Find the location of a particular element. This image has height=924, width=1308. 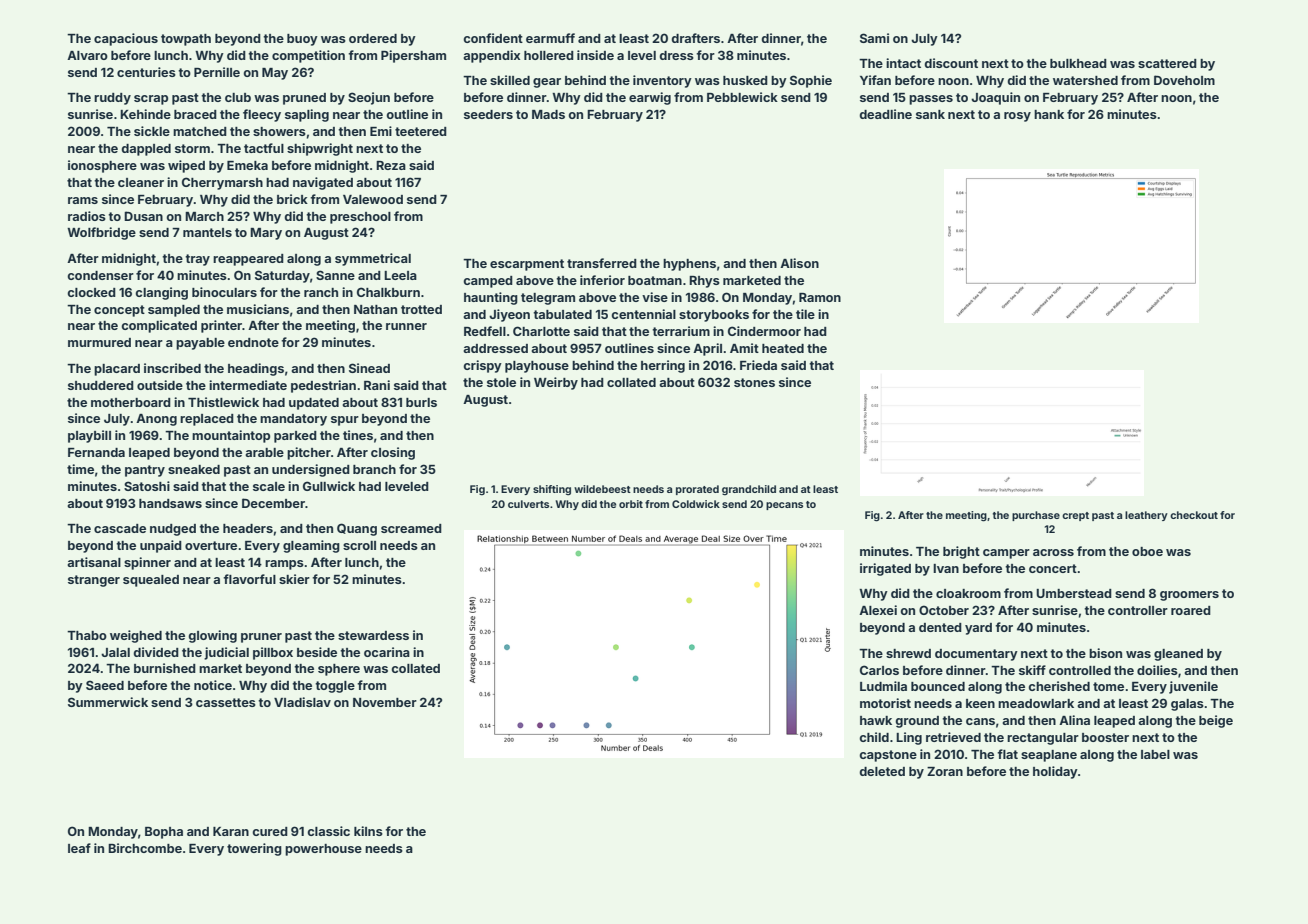

radios is located at coordinates (87, 216).
